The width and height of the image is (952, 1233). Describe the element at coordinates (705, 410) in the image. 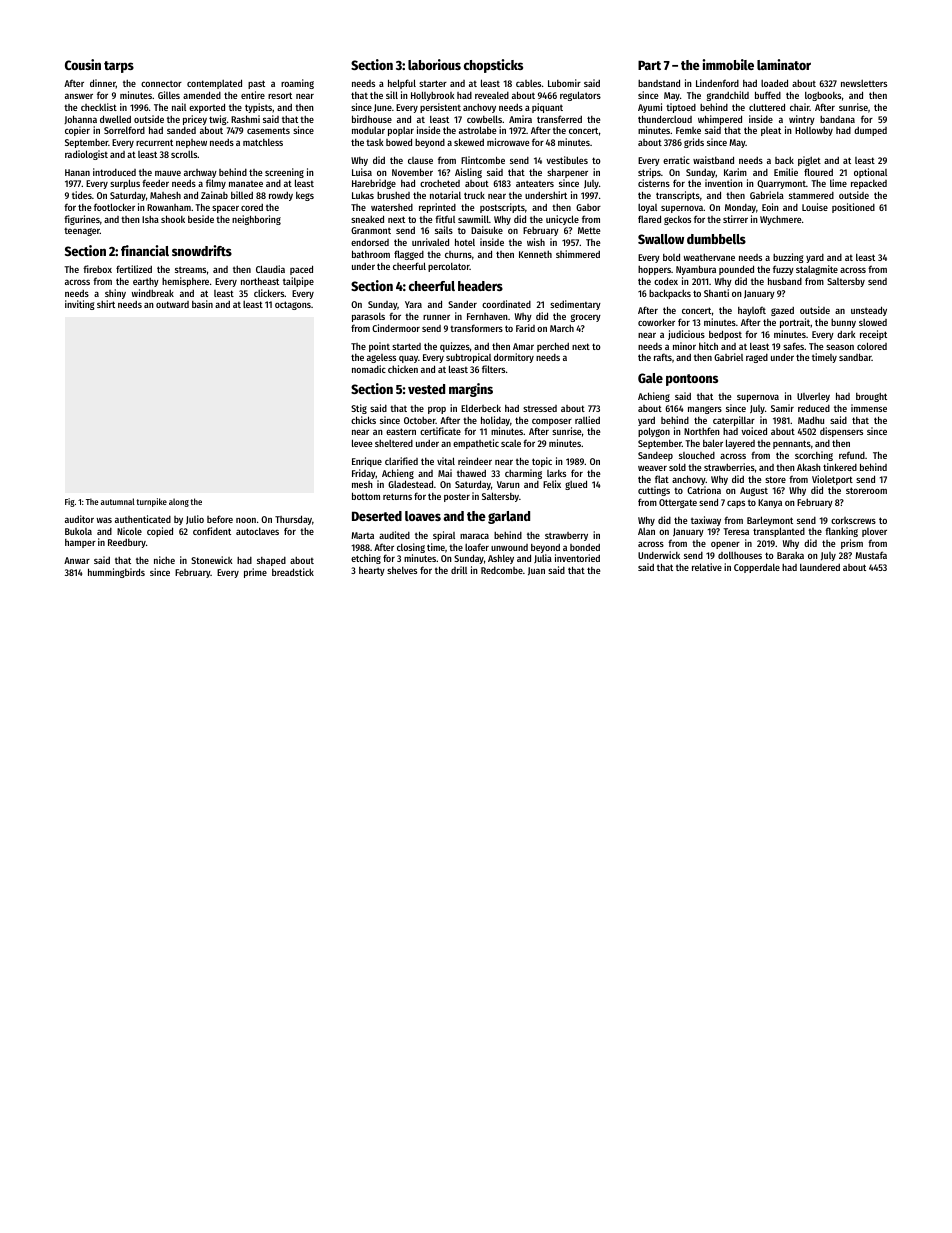

I see `mangers` at that location.
